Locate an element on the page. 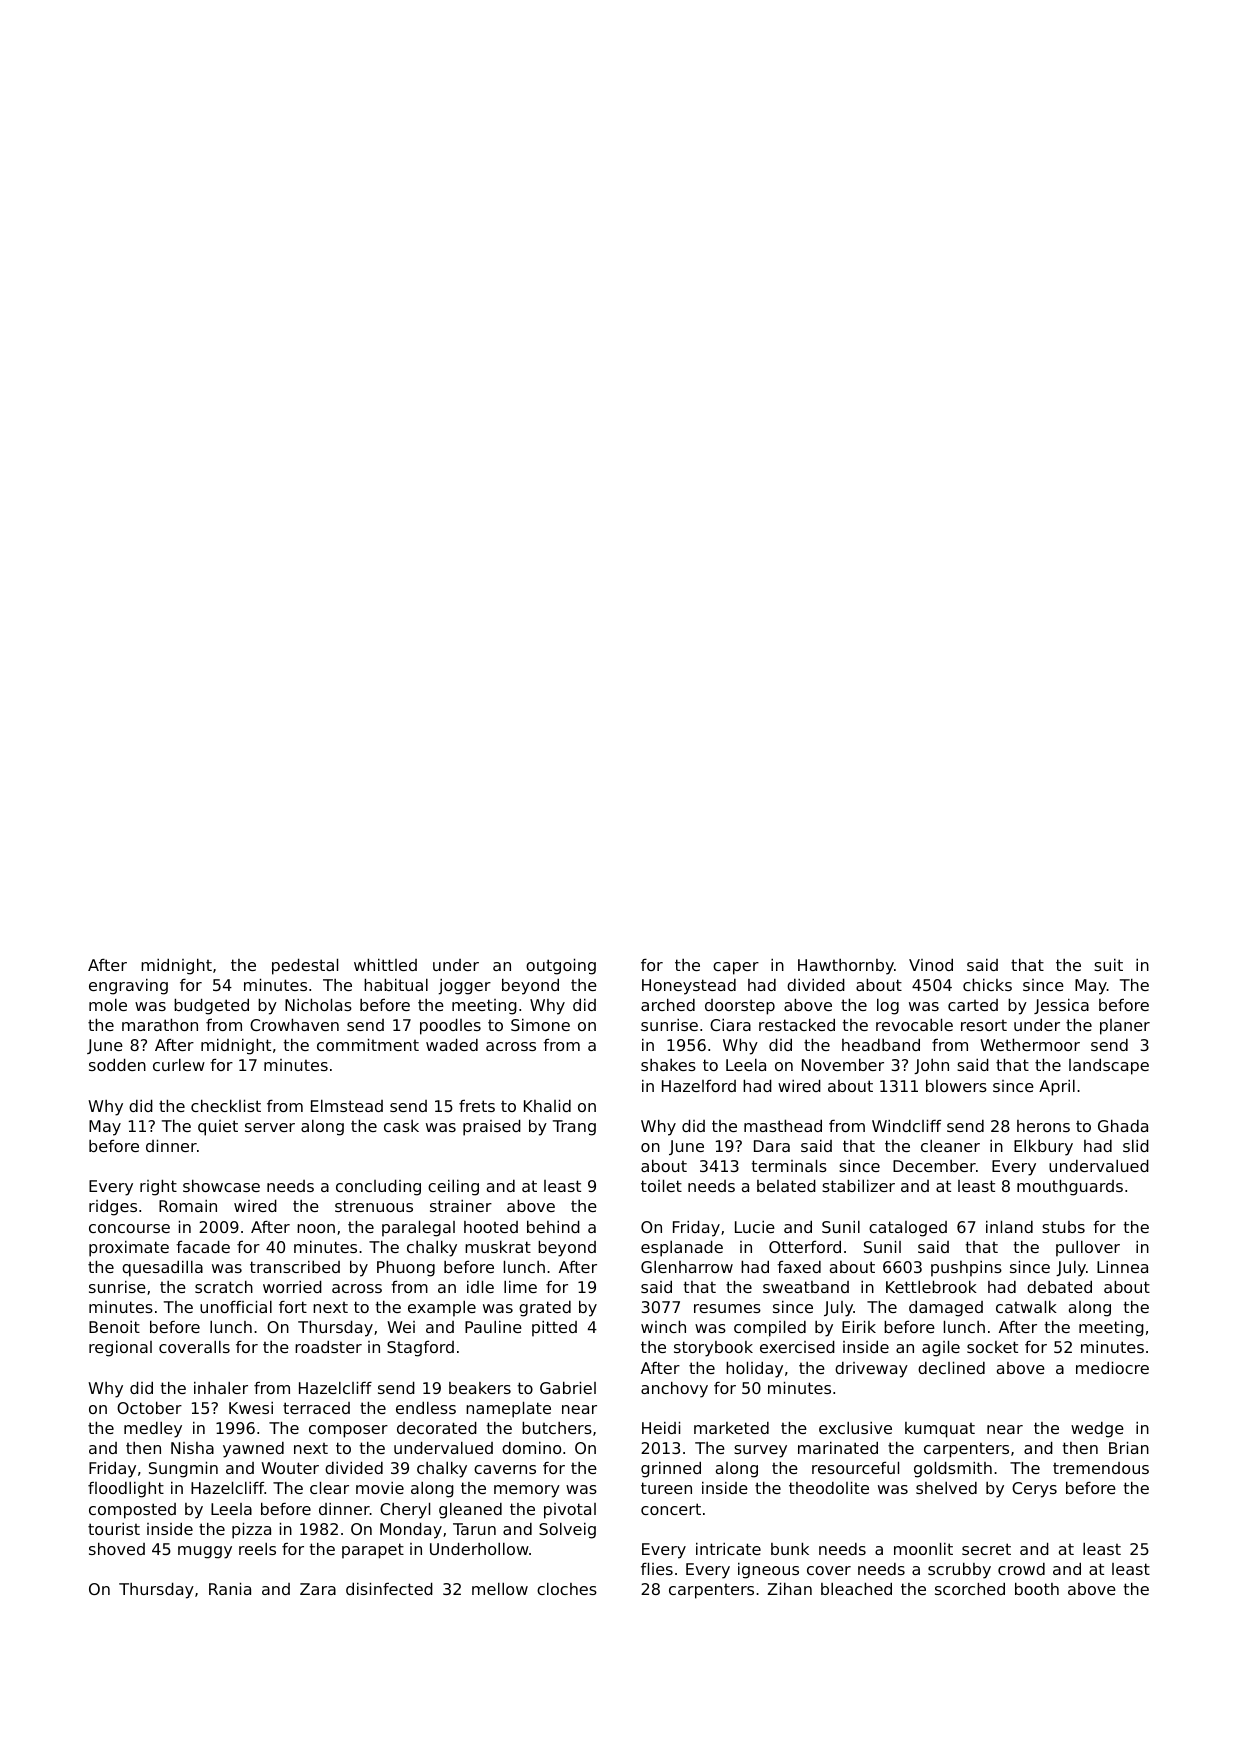  Otterford is located at coordinates (805, 1246).
